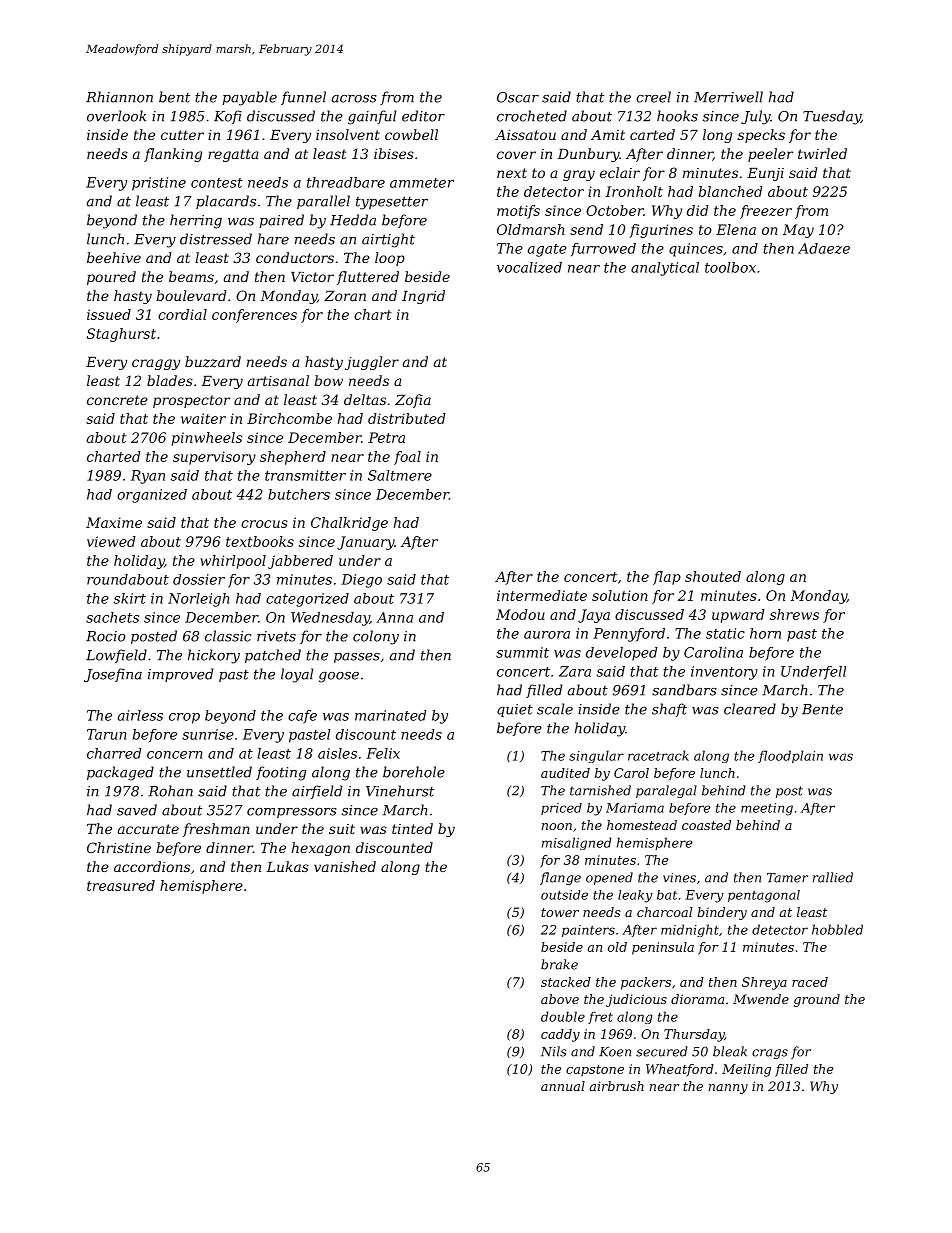 The height and width of the screenshot is (1233, 952). Describe the element at coordinates (713, 576) in the screenshot. I see `shouted` at that location.
